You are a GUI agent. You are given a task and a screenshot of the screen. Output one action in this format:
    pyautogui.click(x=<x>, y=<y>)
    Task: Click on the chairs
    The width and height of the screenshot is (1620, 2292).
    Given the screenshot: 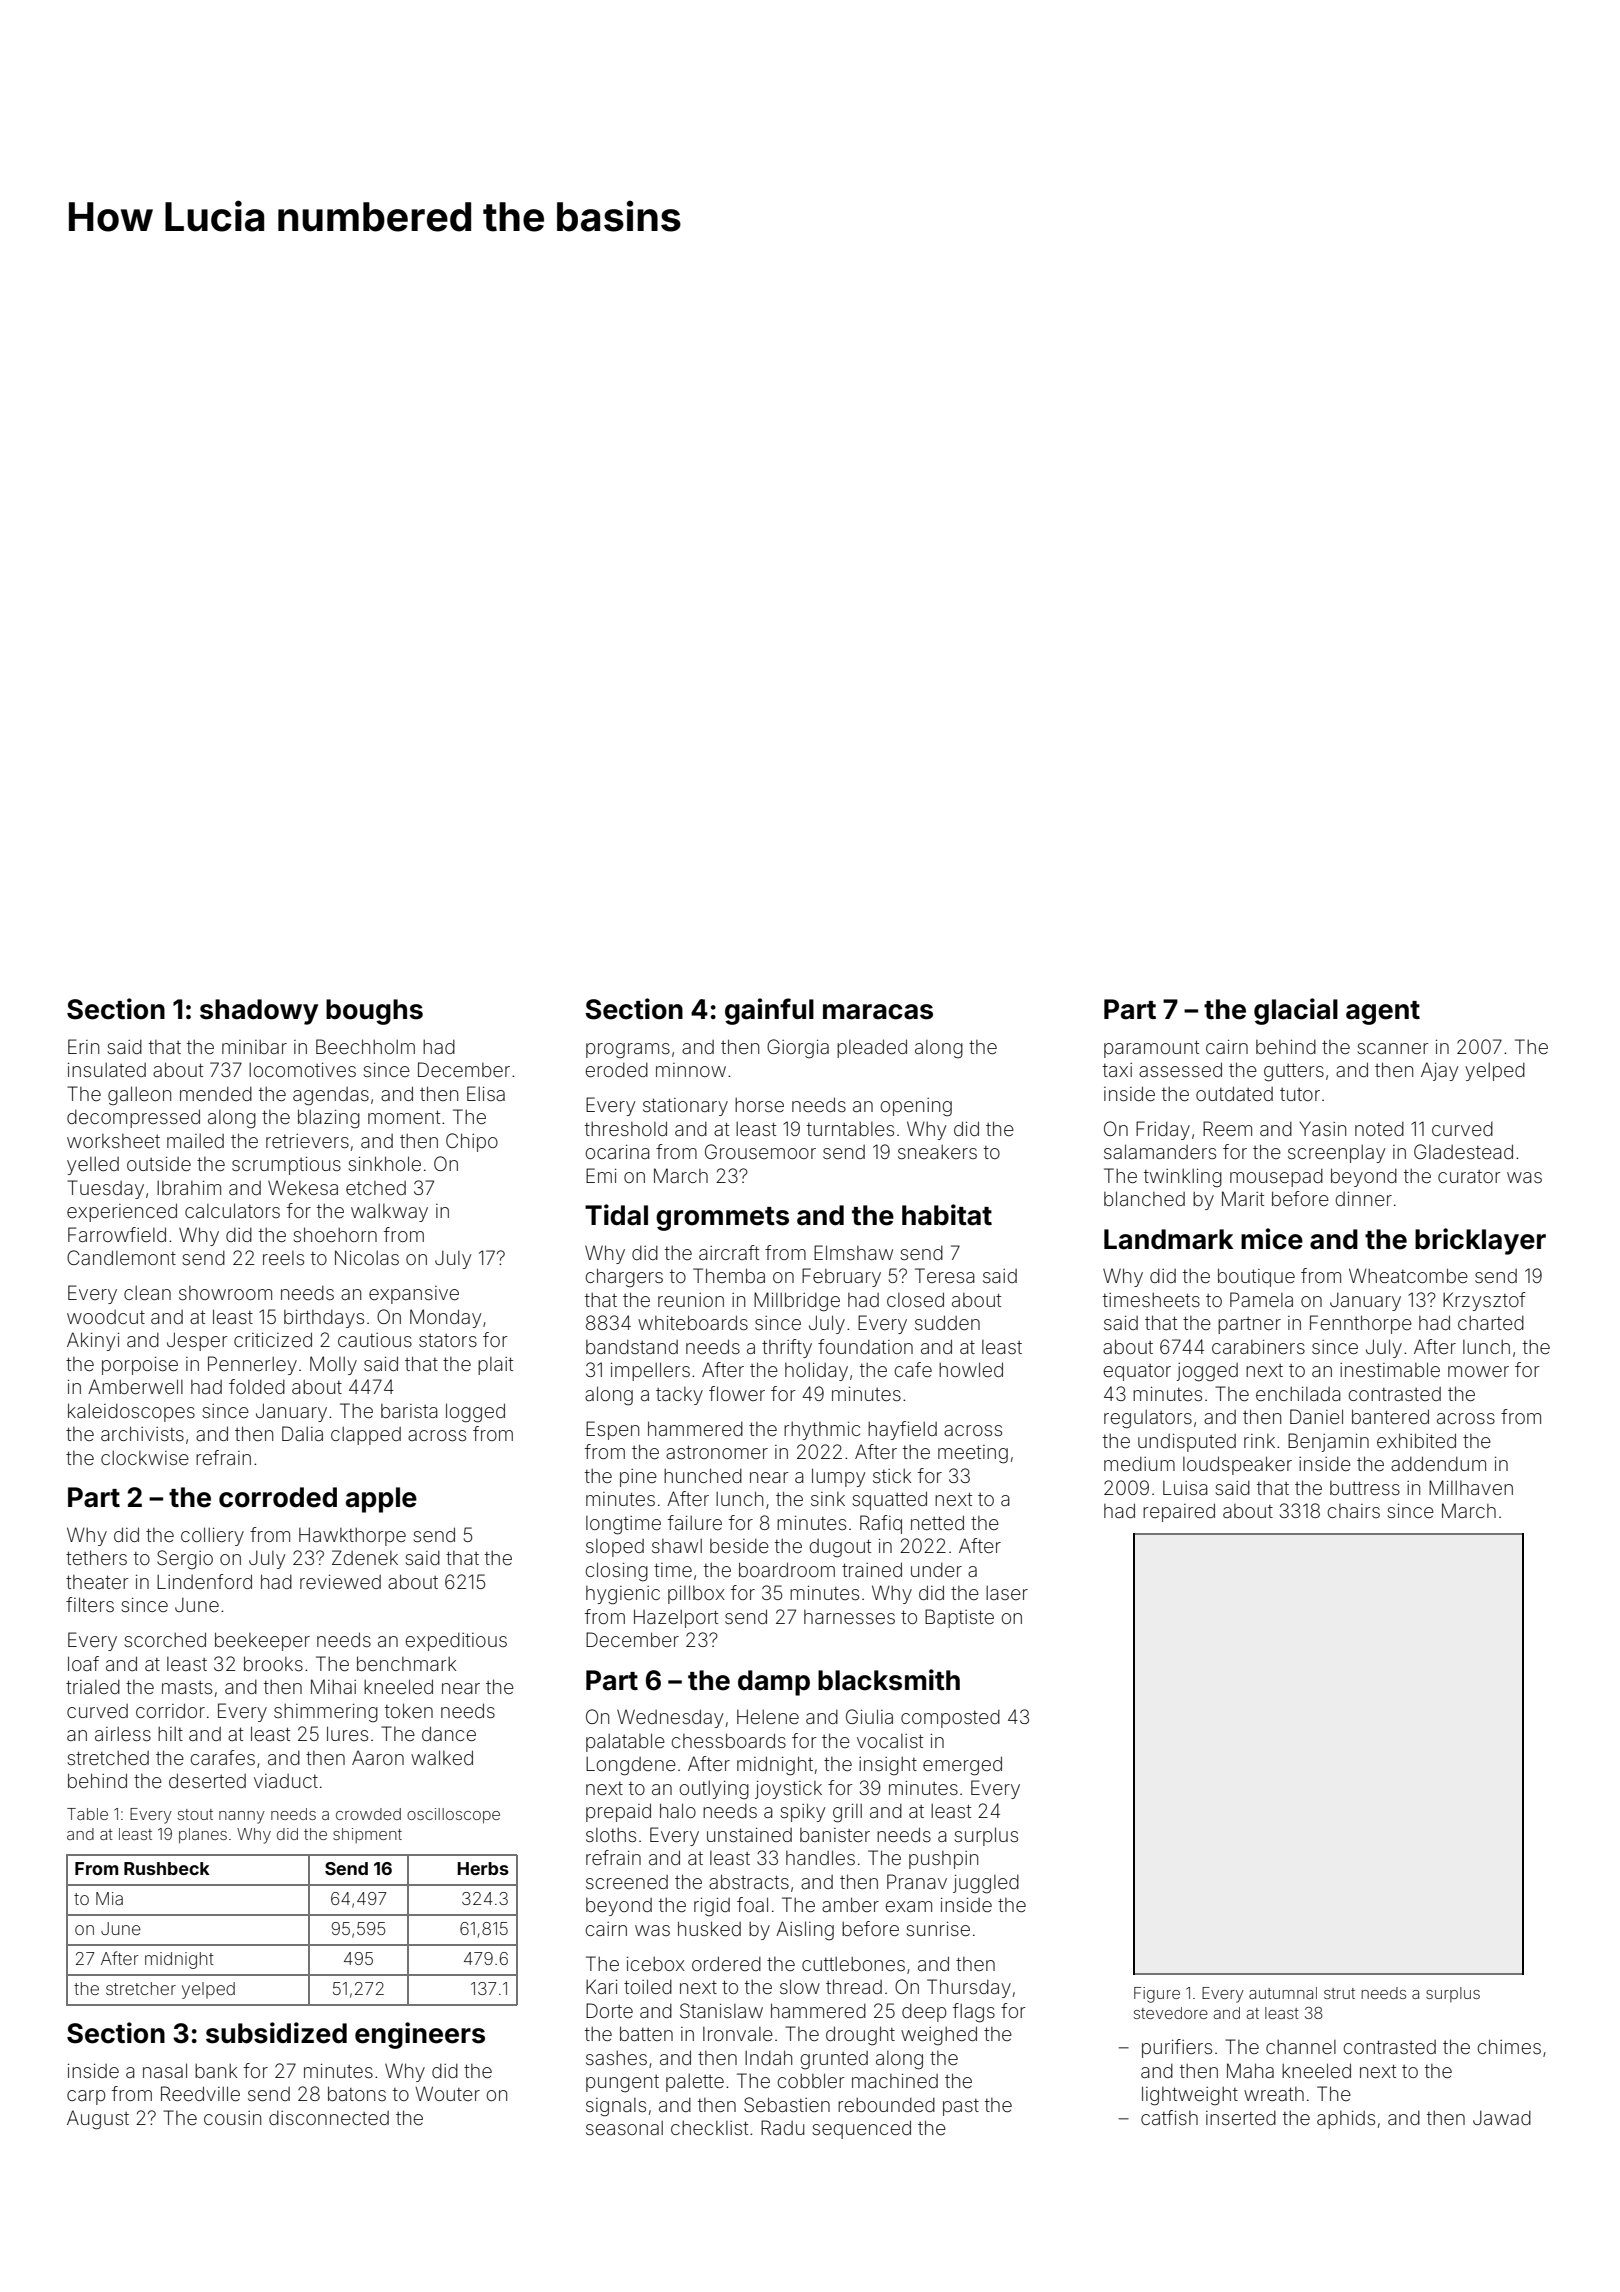 What is the action you would take?
    pyautogui.click(x=1354, y=1511)
